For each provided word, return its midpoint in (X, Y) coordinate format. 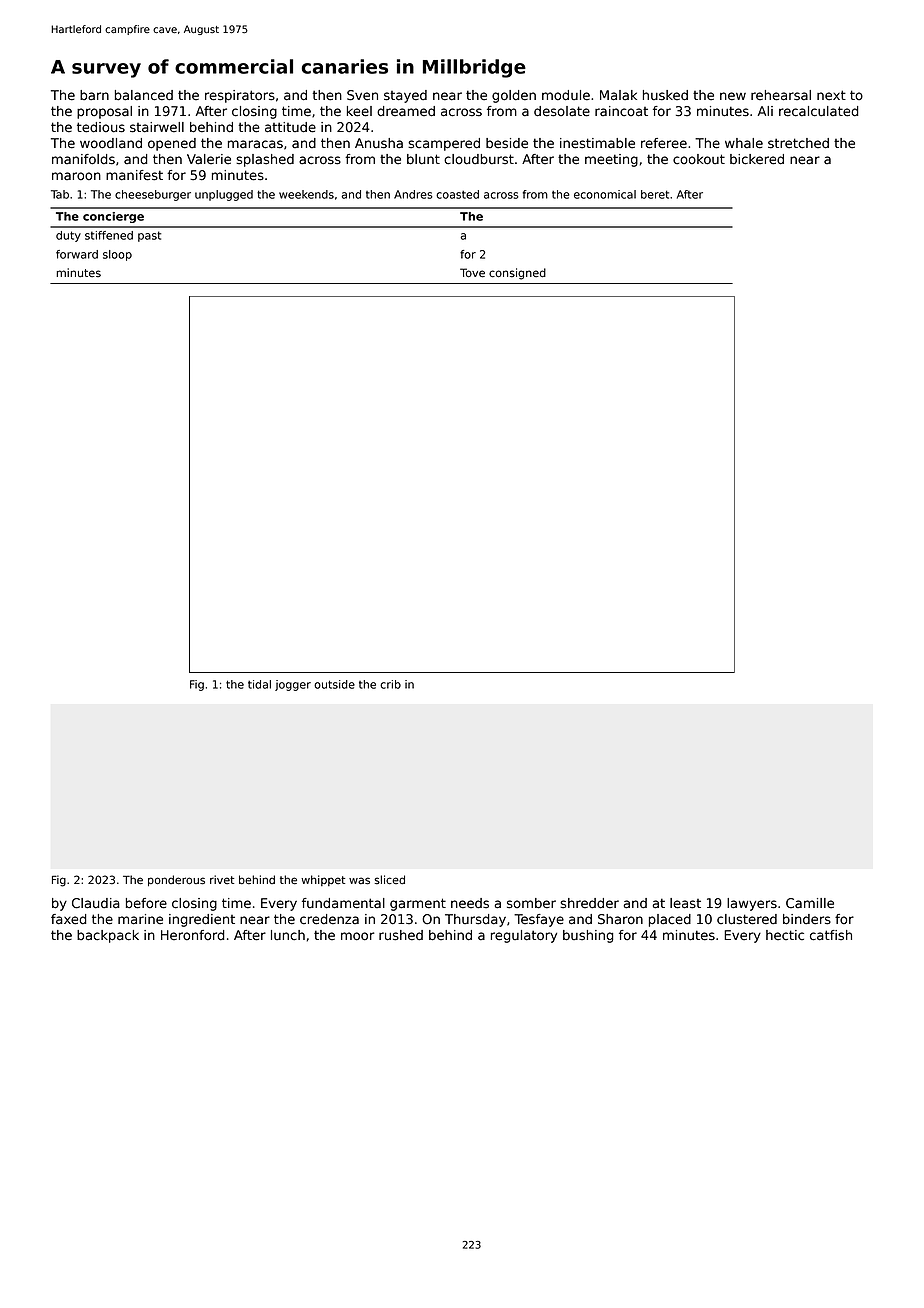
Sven (362, 95)
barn (94, 95)
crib (390, 684)
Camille (810, 903)
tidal (259, 684)
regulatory (524, 936)
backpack (108, 936)
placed (670, 920)
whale (744, 143)
